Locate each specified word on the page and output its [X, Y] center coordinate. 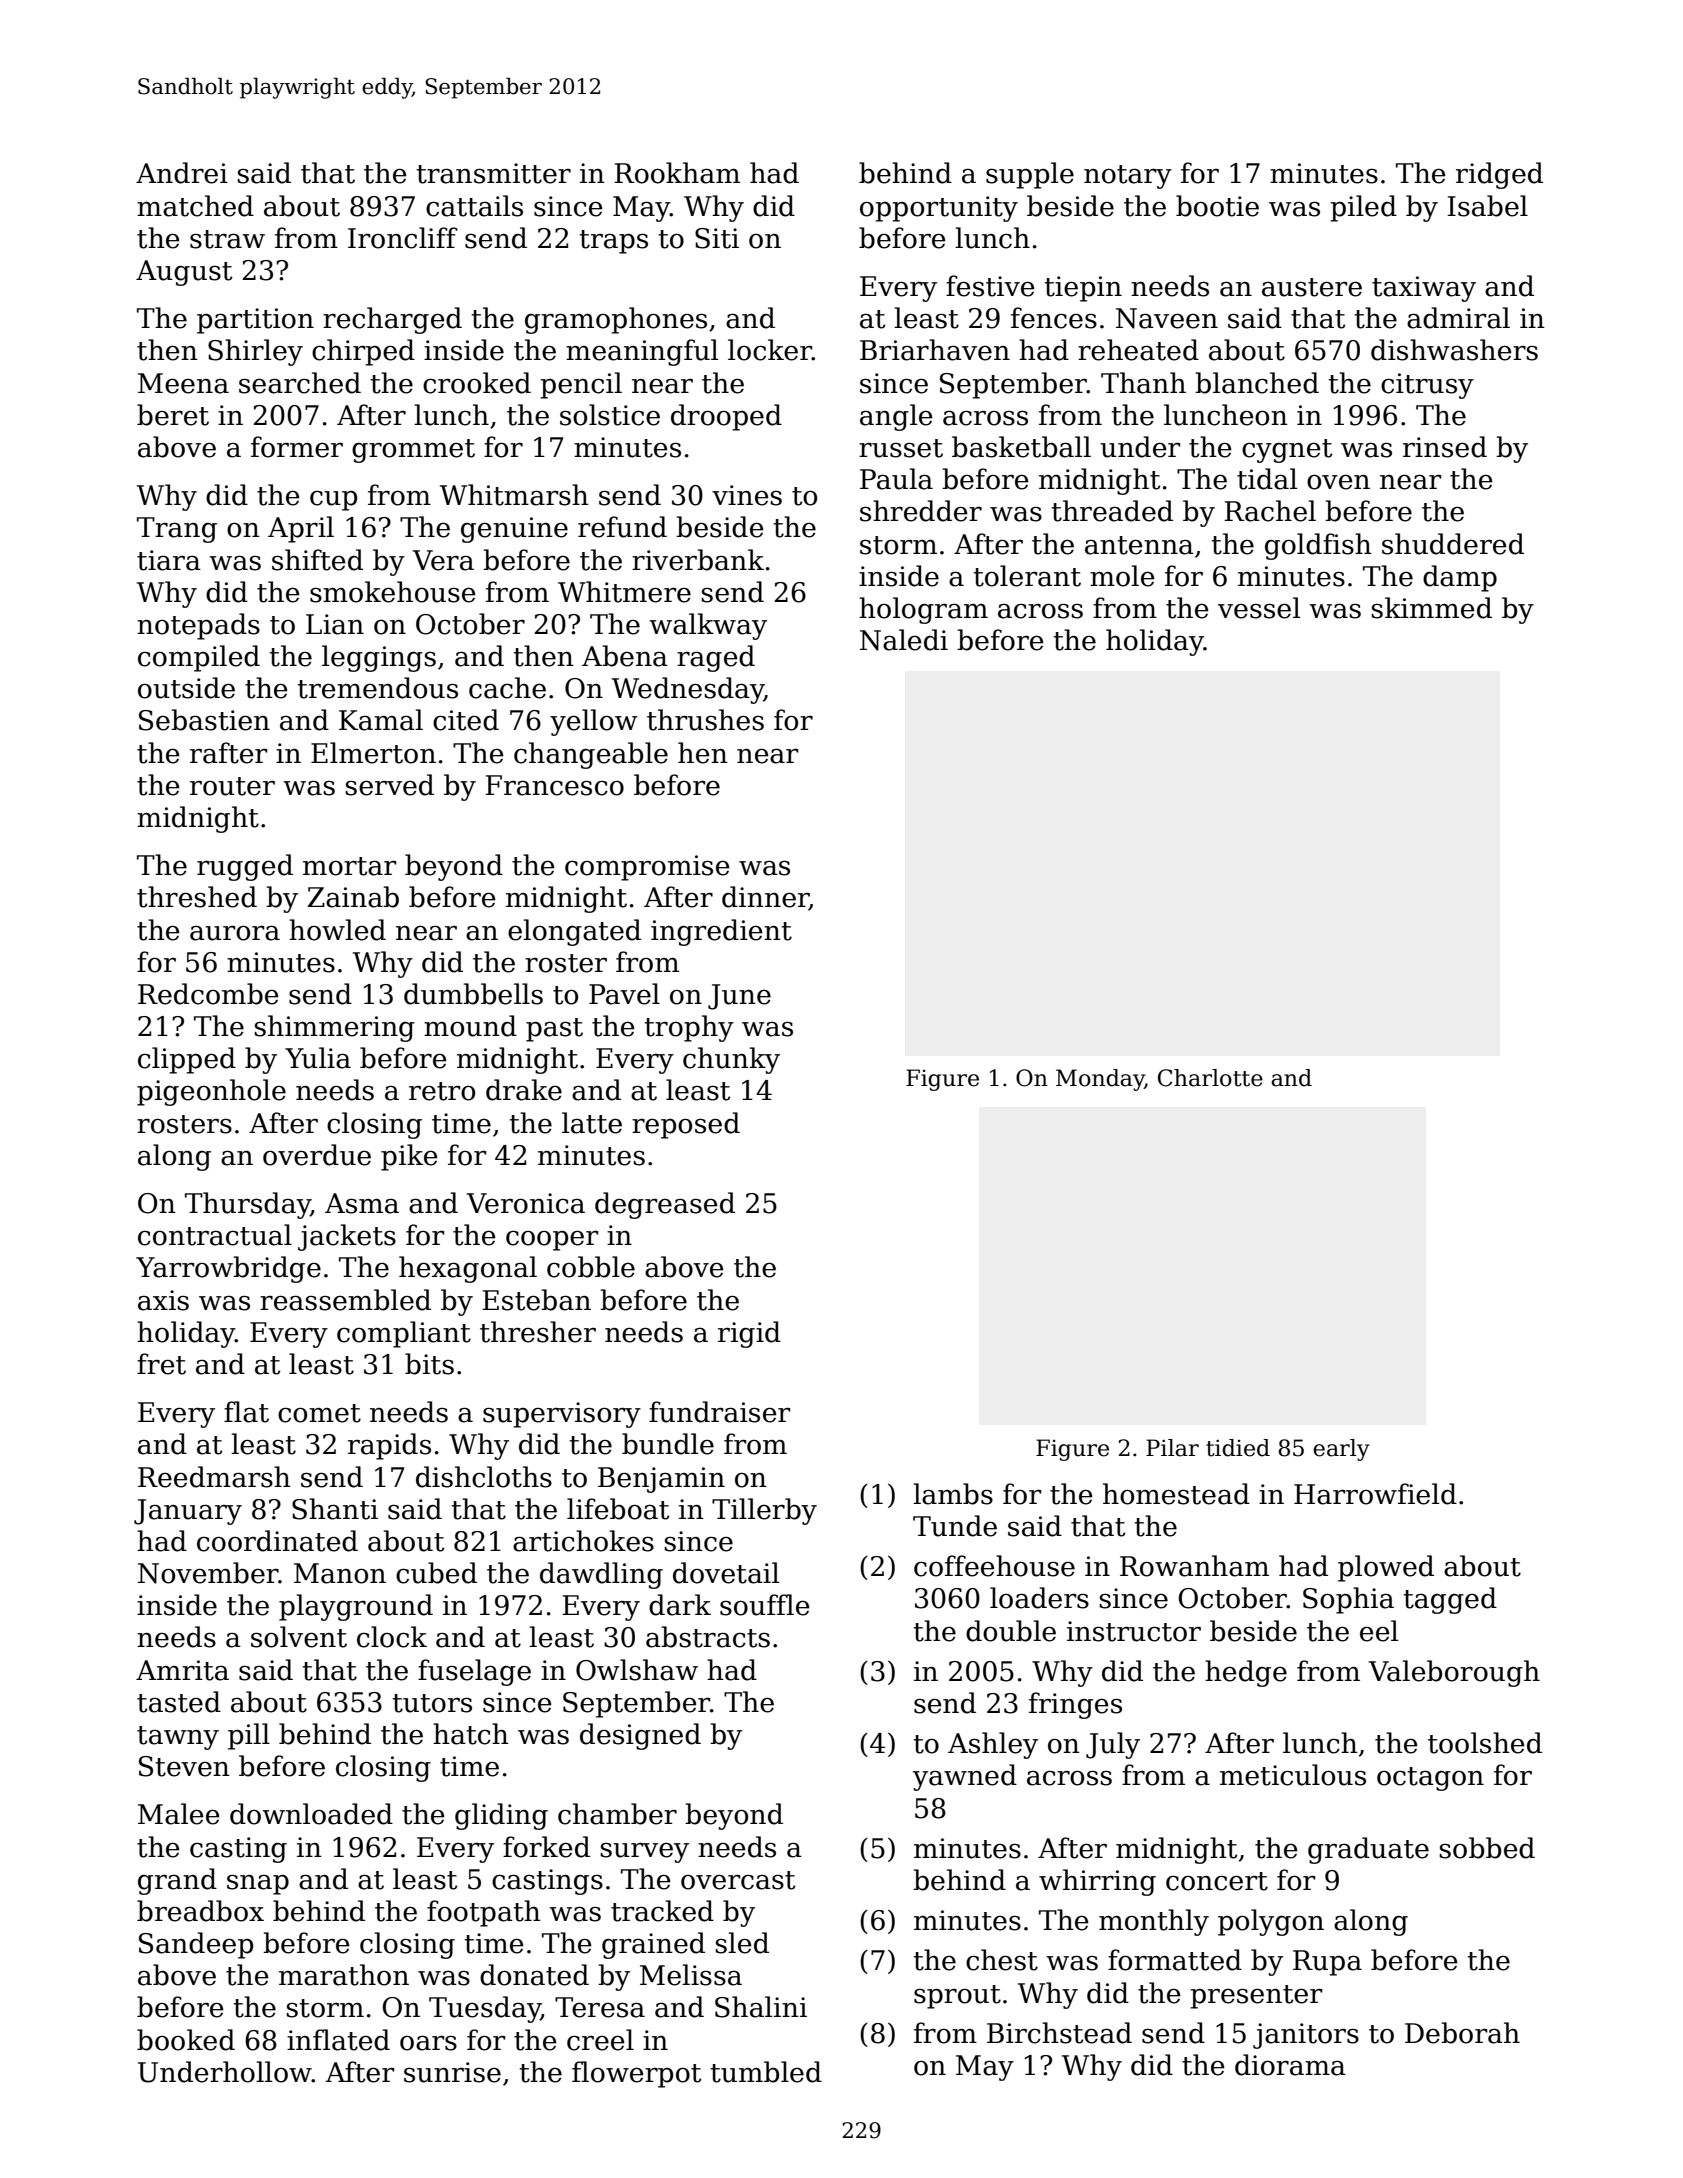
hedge [1246, 1673]
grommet [413, 451]
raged [716, 658]
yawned [965, 1777]
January [188, 1512]
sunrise [452, 2072]
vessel [1259, 608]
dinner [765, 898]
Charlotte [1210, 1078]
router [232, 786]
